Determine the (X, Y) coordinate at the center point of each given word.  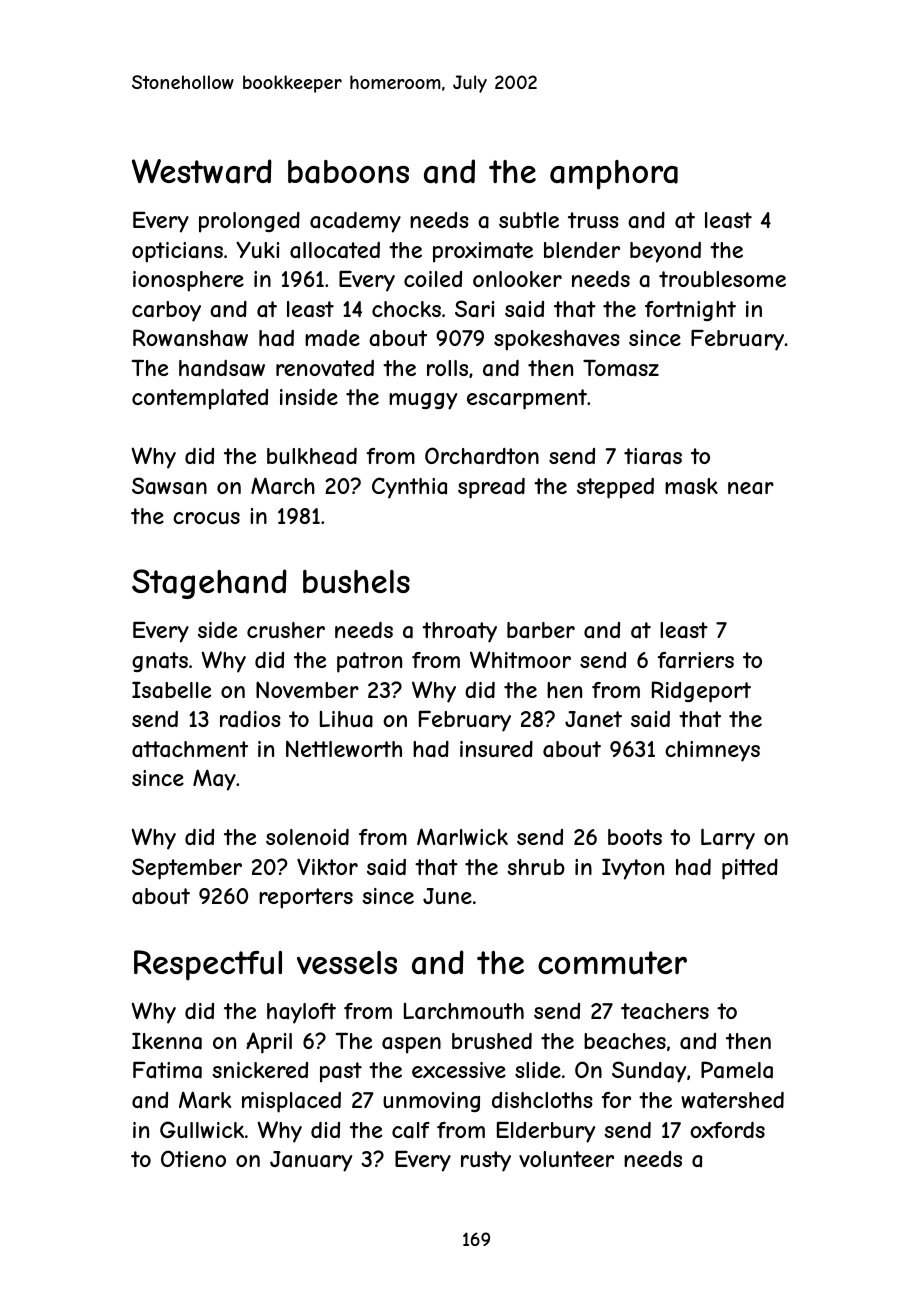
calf (411, 1130)
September (187, 869)
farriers (696, 660)
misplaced (291, 1102)
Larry (728, 839)
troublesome (722, 279)
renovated (325, 368)
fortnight (690, 311)
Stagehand (209, 584)
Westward (202, 171)
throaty (459, 632)
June (447, 896)
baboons (348, 172)
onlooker (517, 279)
